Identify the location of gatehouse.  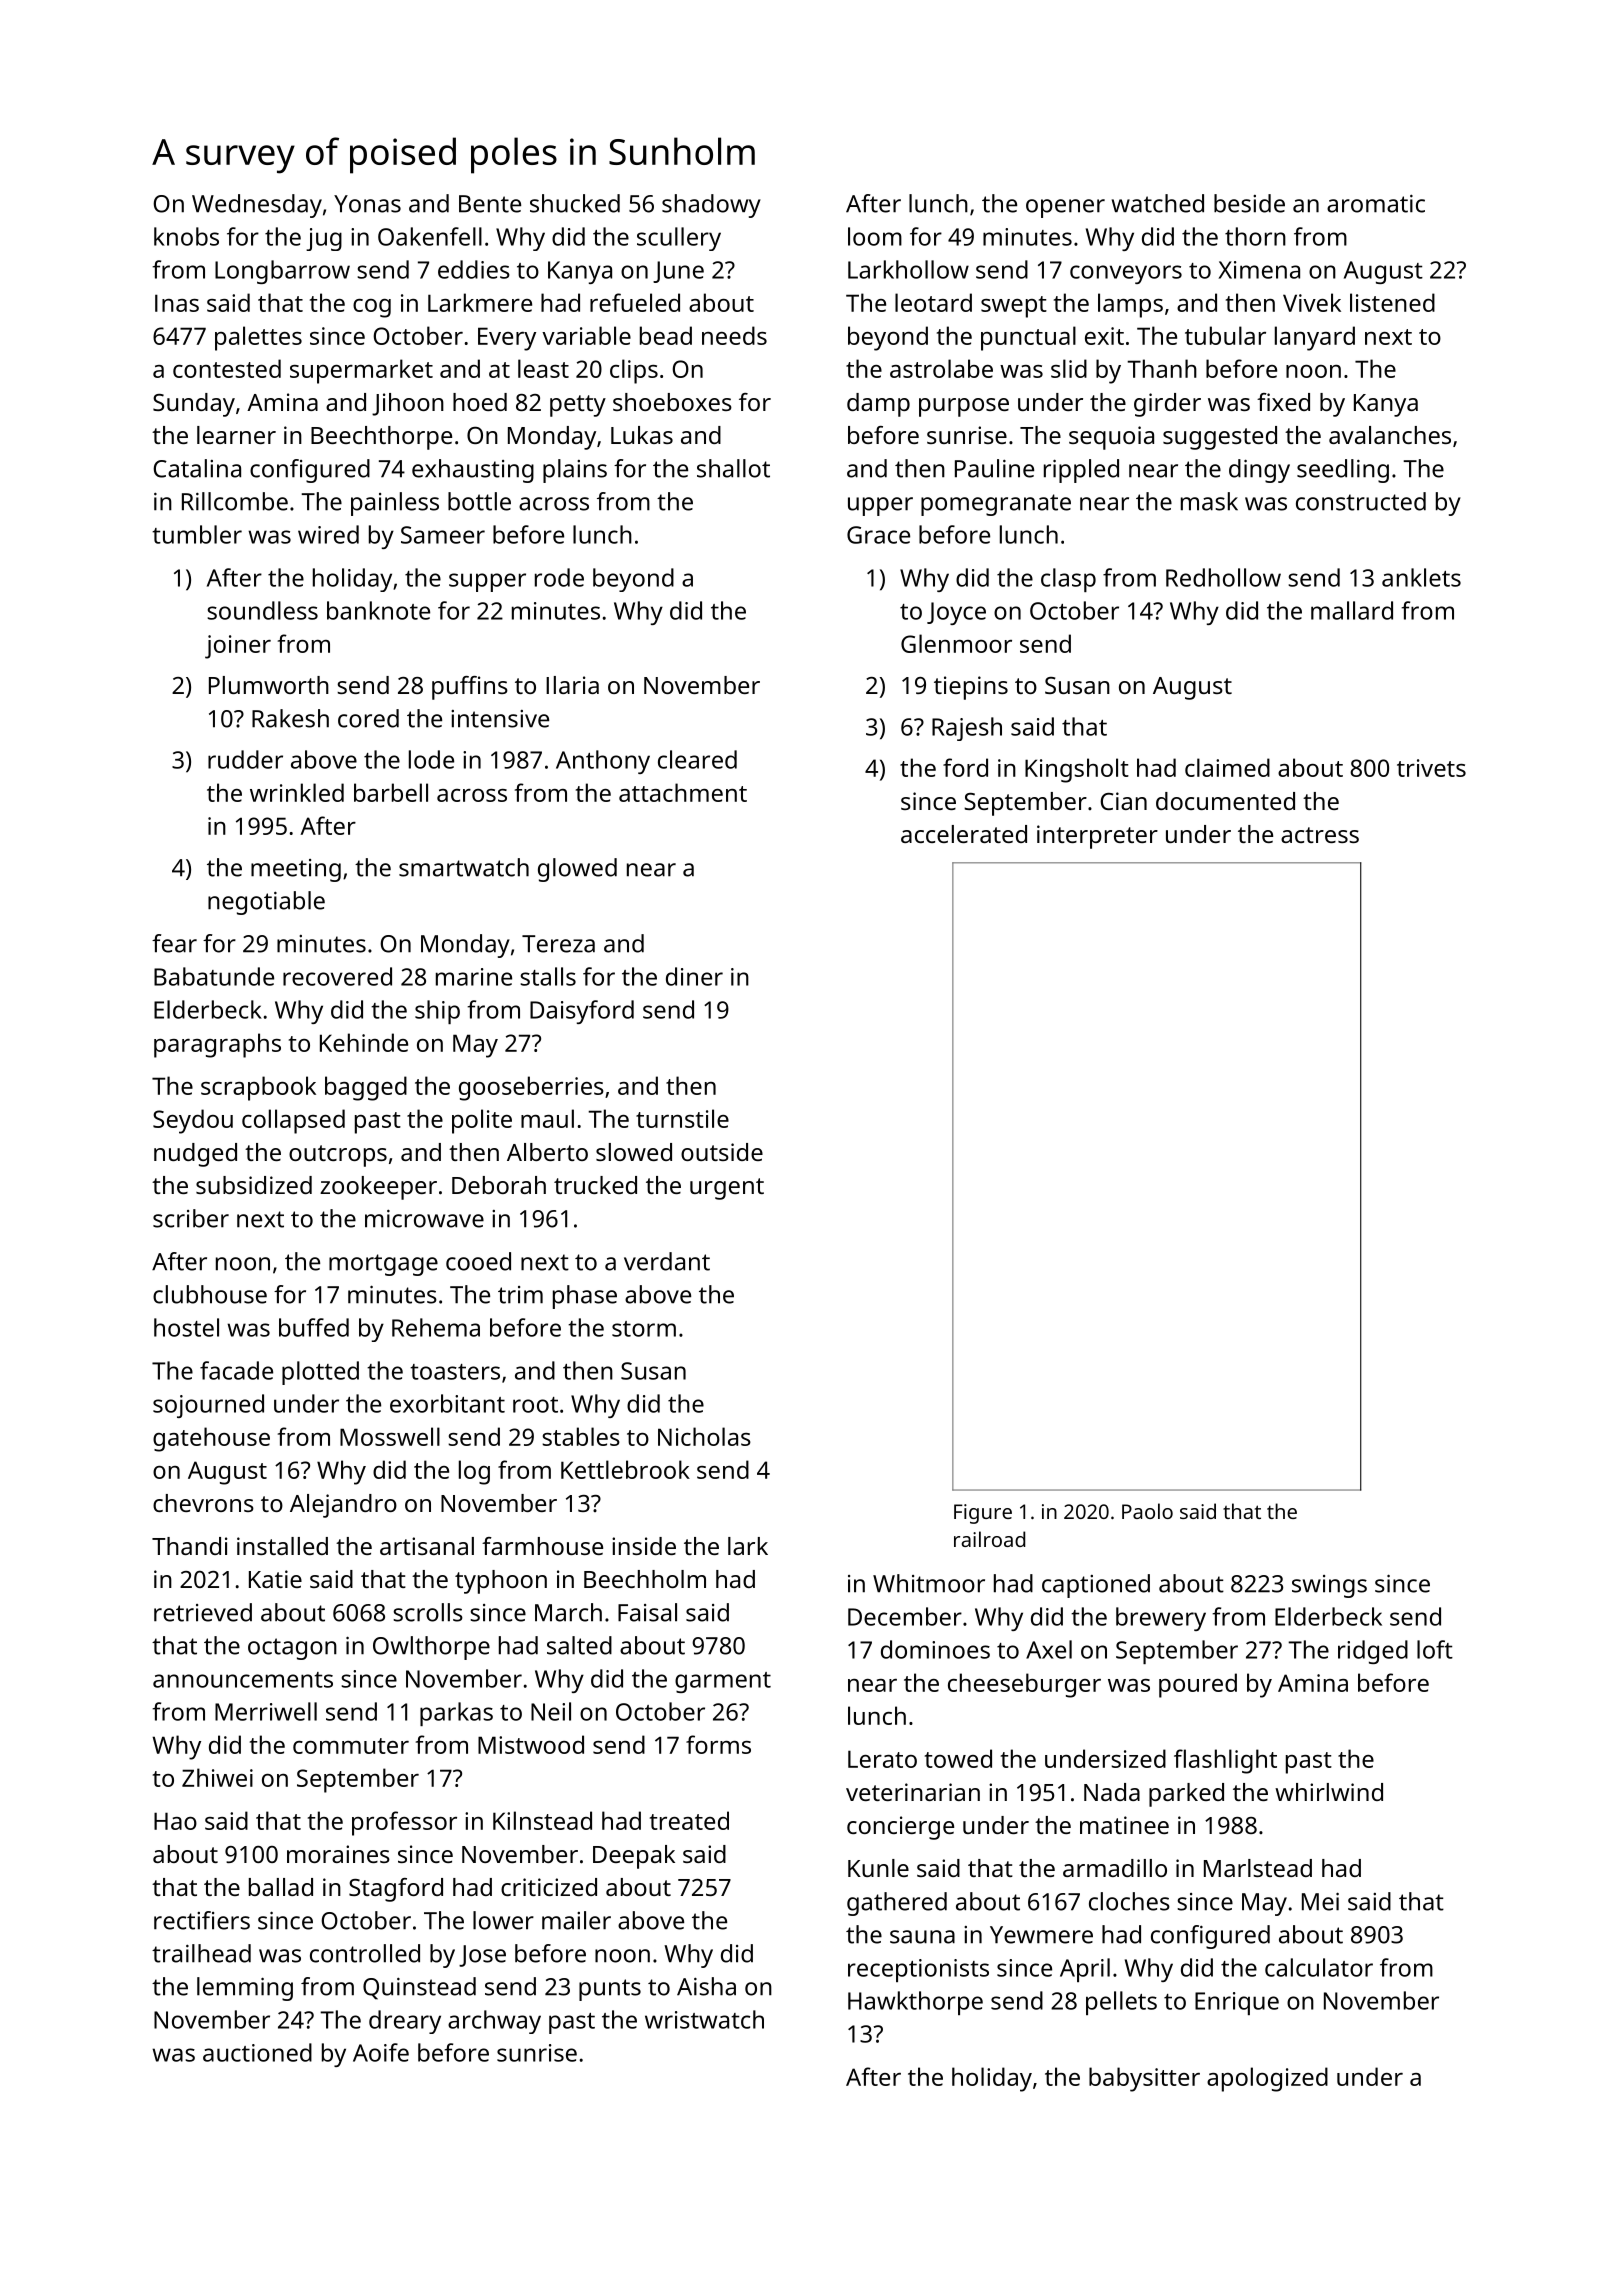
(211, 1439).
